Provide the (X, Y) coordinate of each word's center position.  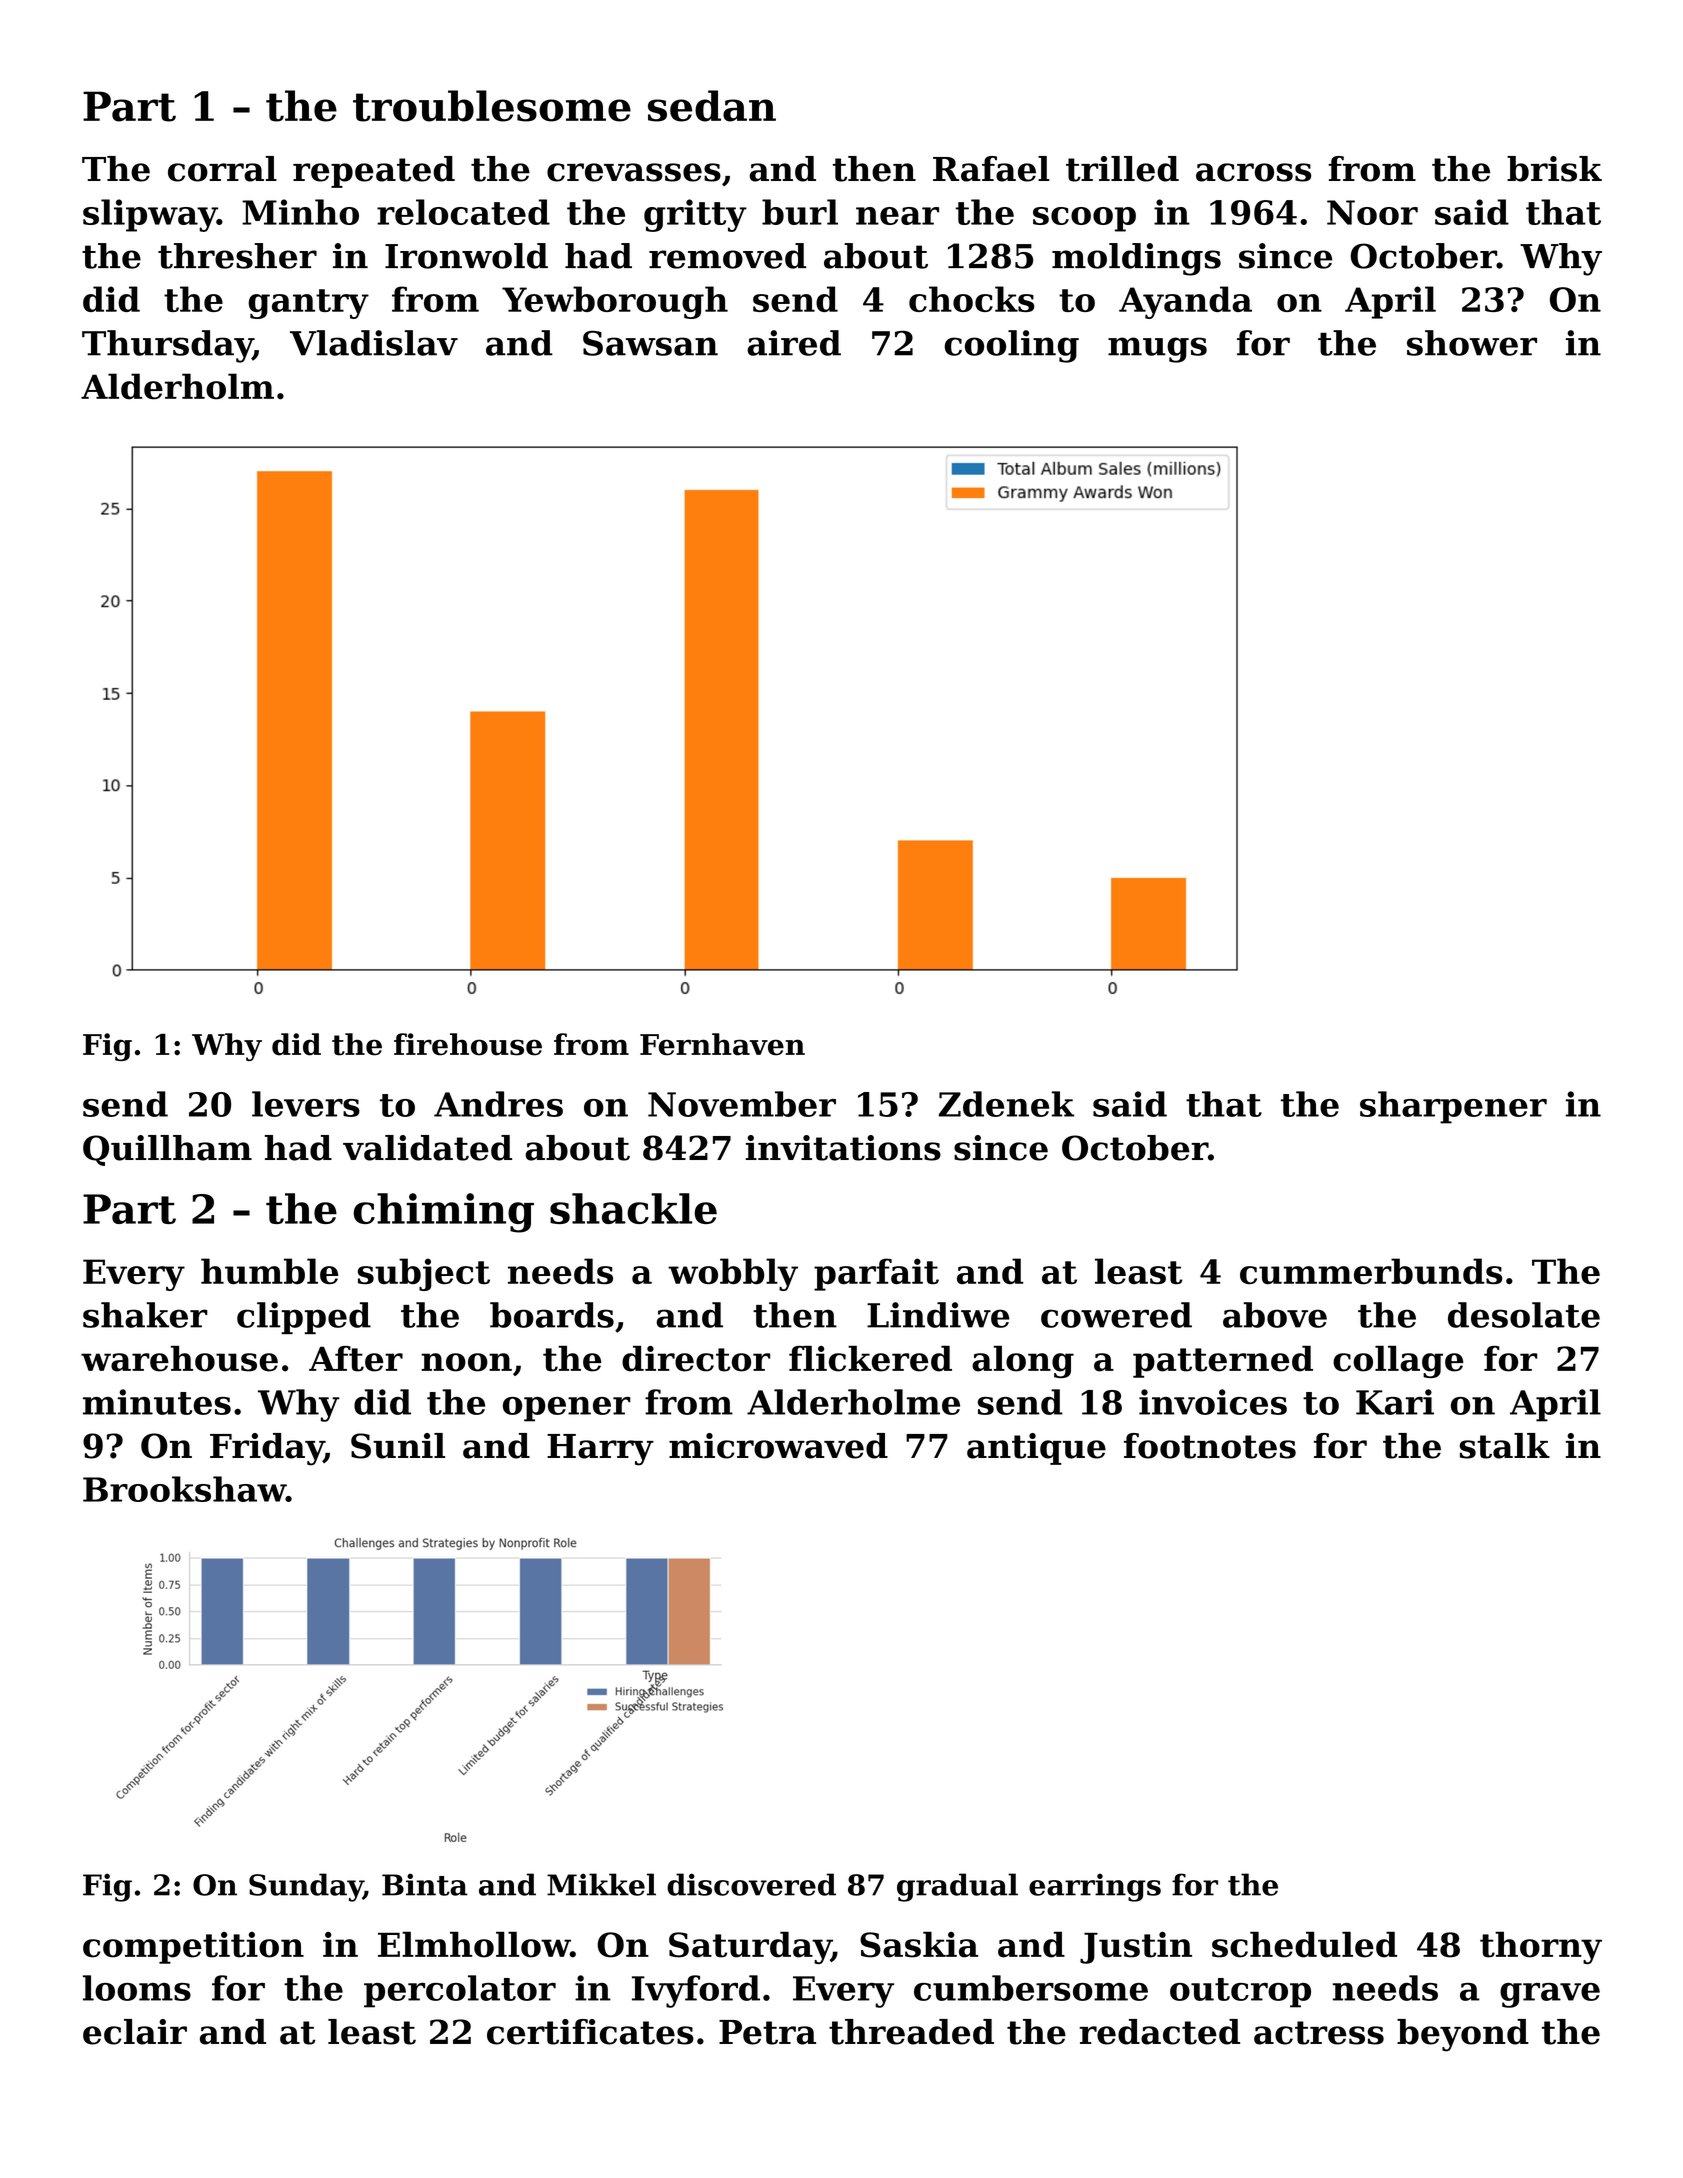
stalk (1504, 1446)
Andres (498, 1104)
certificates (590, 2032)
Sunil (398, 1446)
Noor (1372, 212)
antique (1036, 1449)
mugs (1157, 350)
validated (427, 1148)
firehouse (468, 1044)
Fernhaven (722, 1044)
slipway (150, 215)
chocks (971, 299)
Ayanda (1185, 302)
